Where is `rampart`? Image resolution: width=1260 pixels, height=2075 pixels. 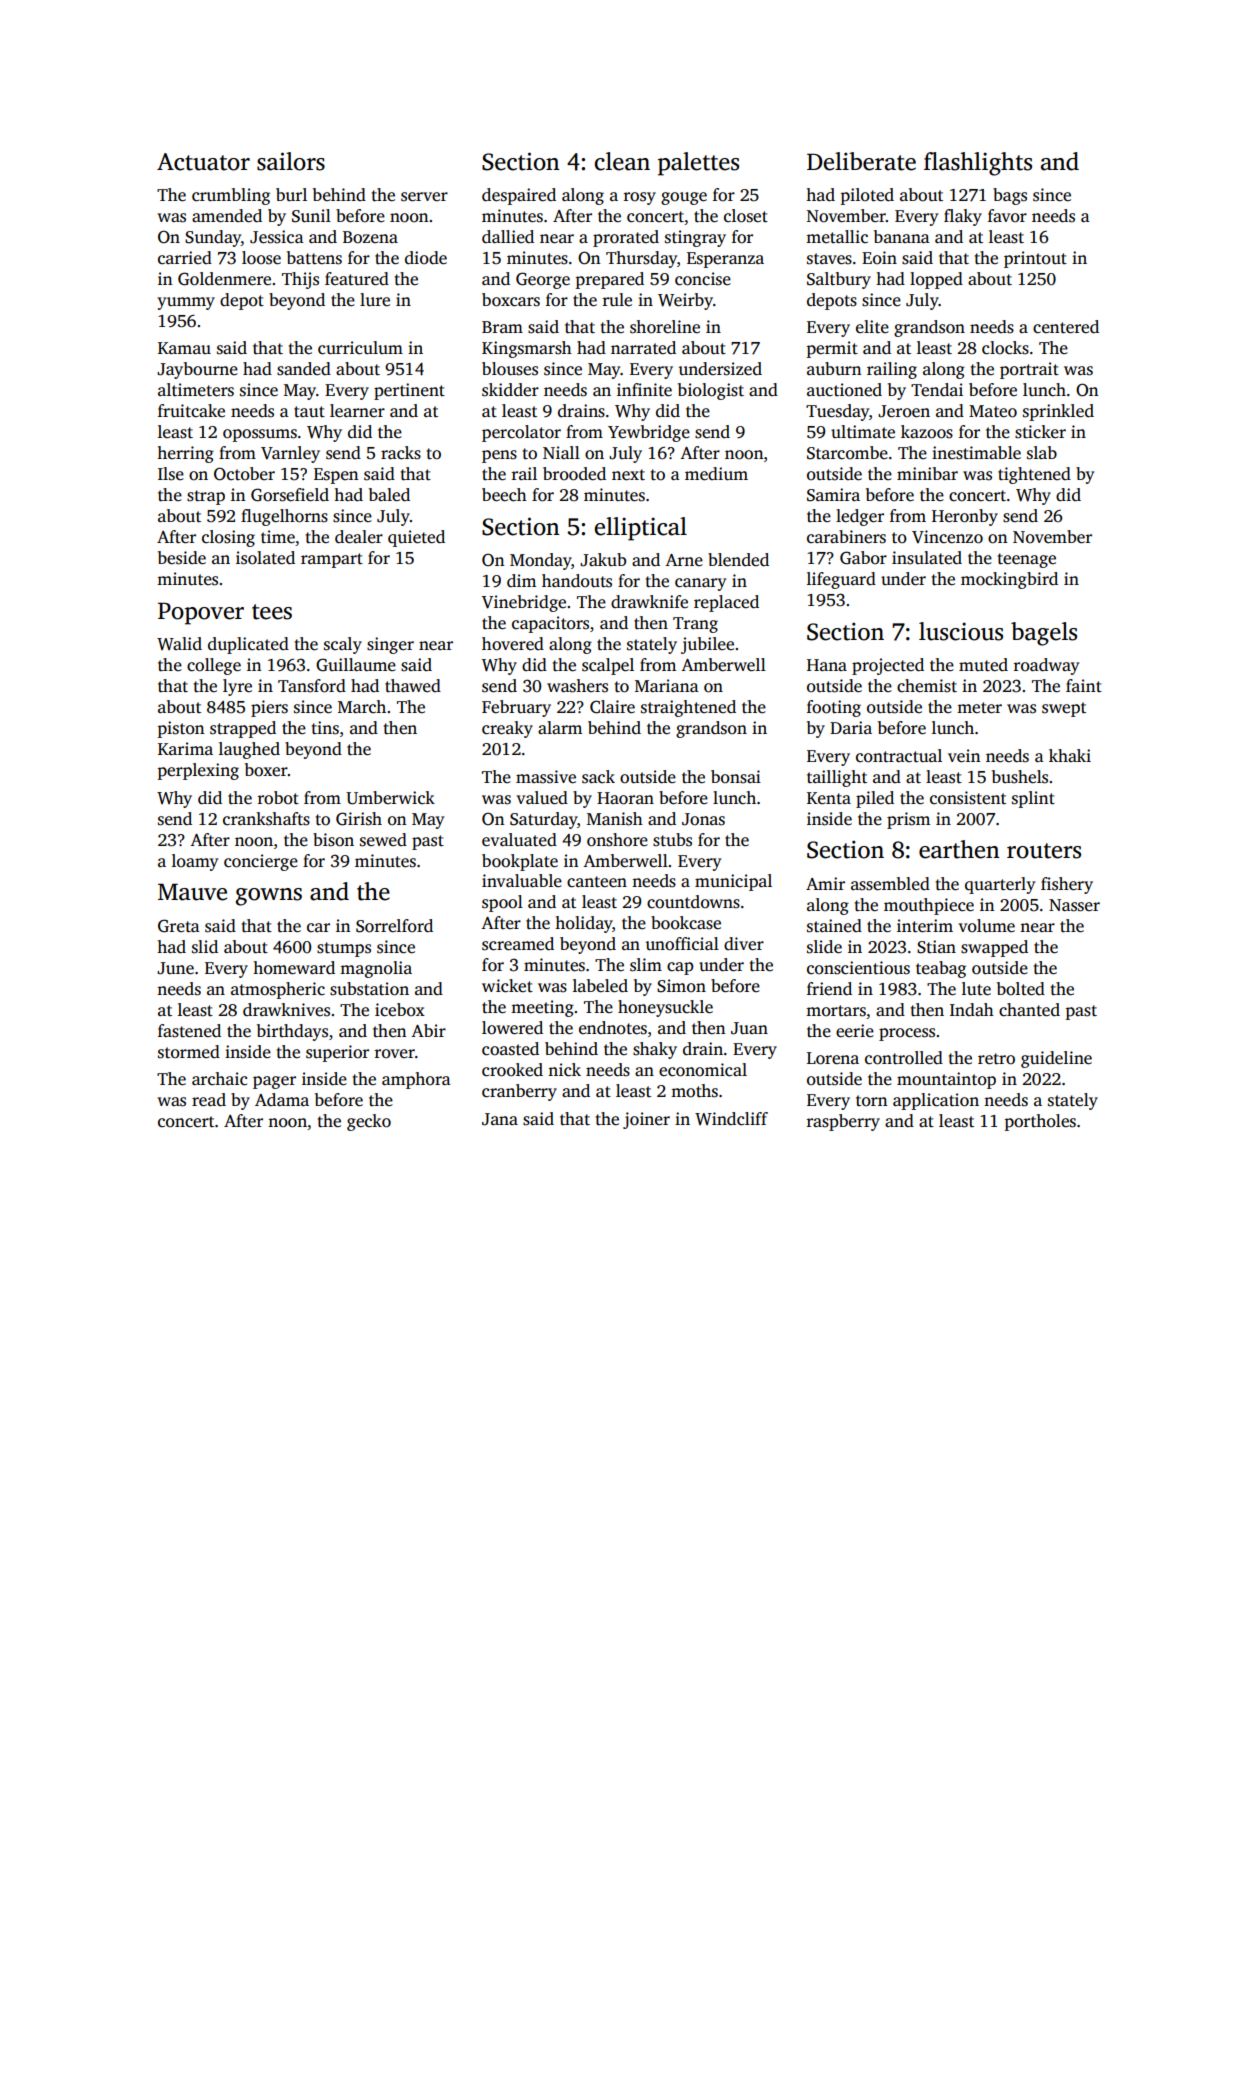 rampart is located at coordinates (332, 560).
